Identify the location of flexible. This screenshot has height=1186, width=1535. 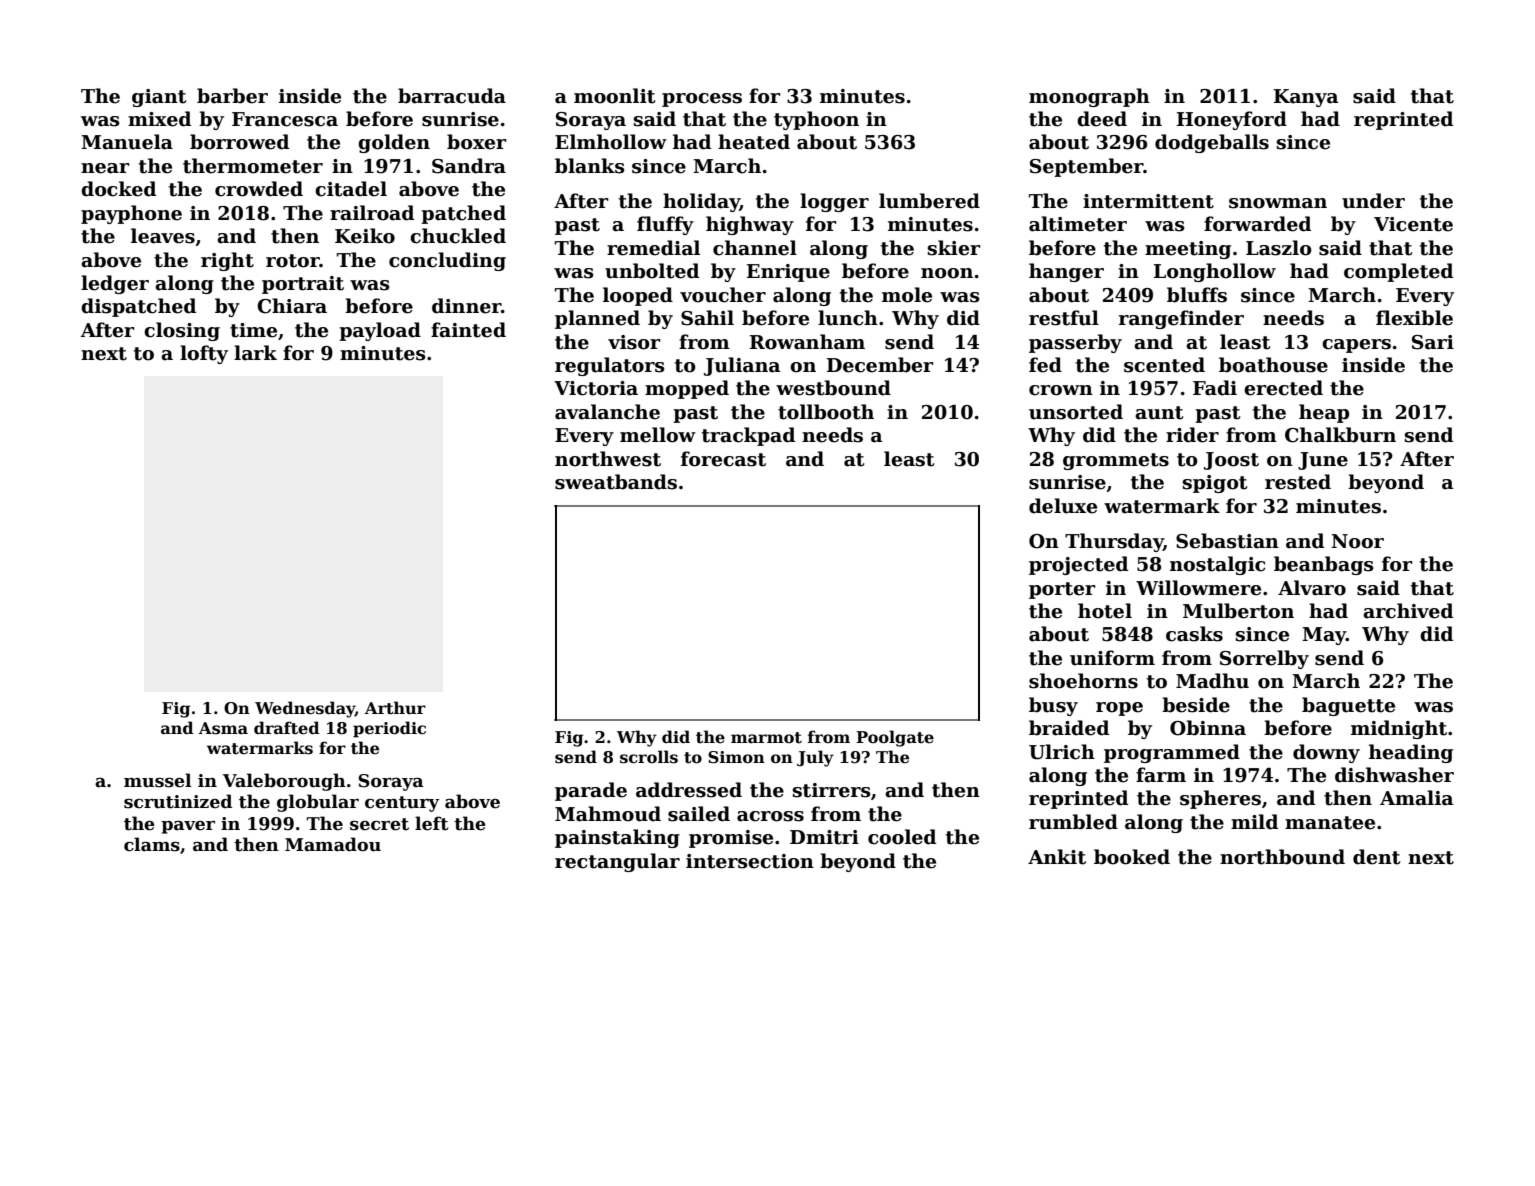
(1414, 318).
